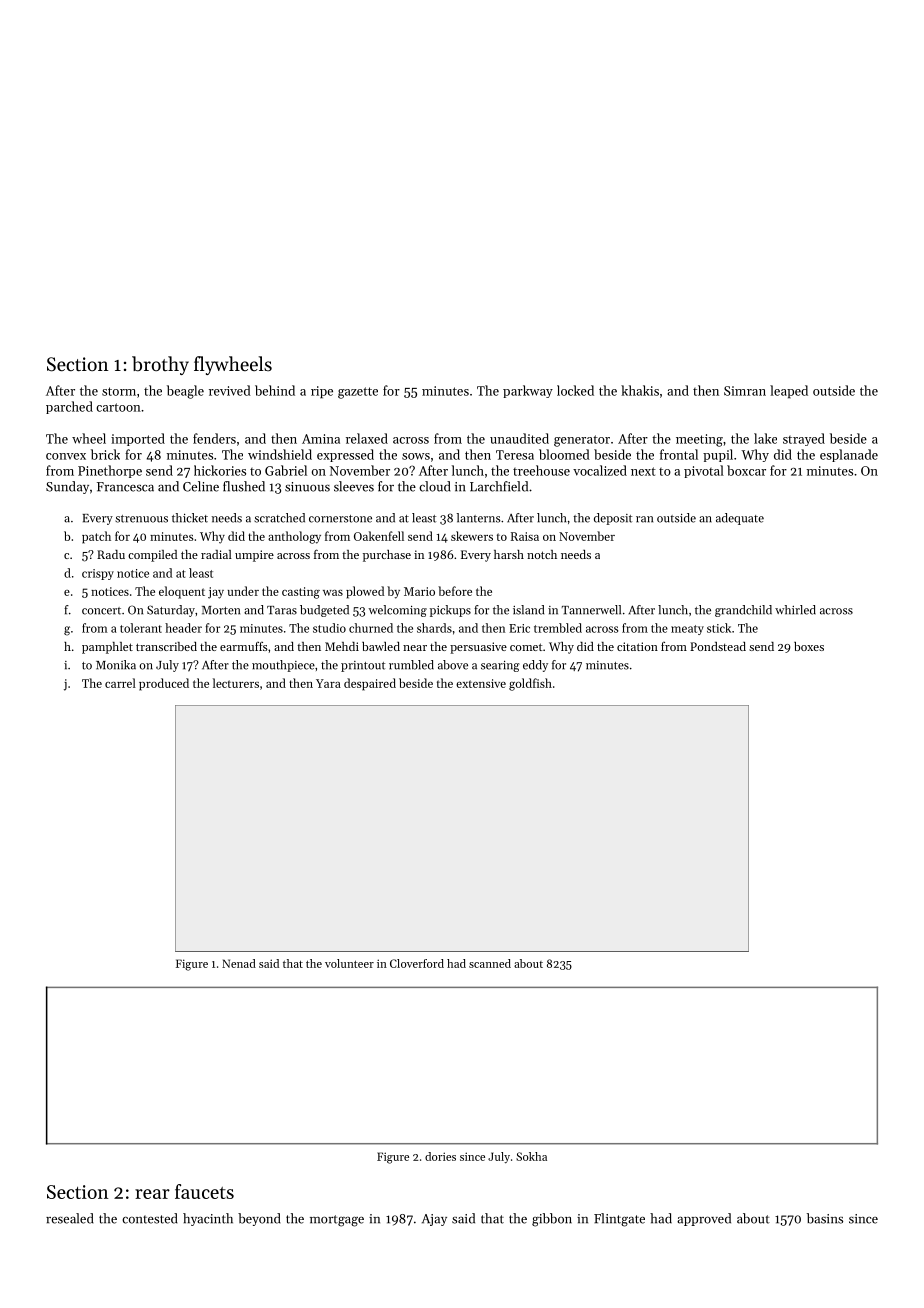 The width and height of the page is (924, 1308). Describe the element at coordinates (718, 646) in the page. I see `Pondstead` at that location.
